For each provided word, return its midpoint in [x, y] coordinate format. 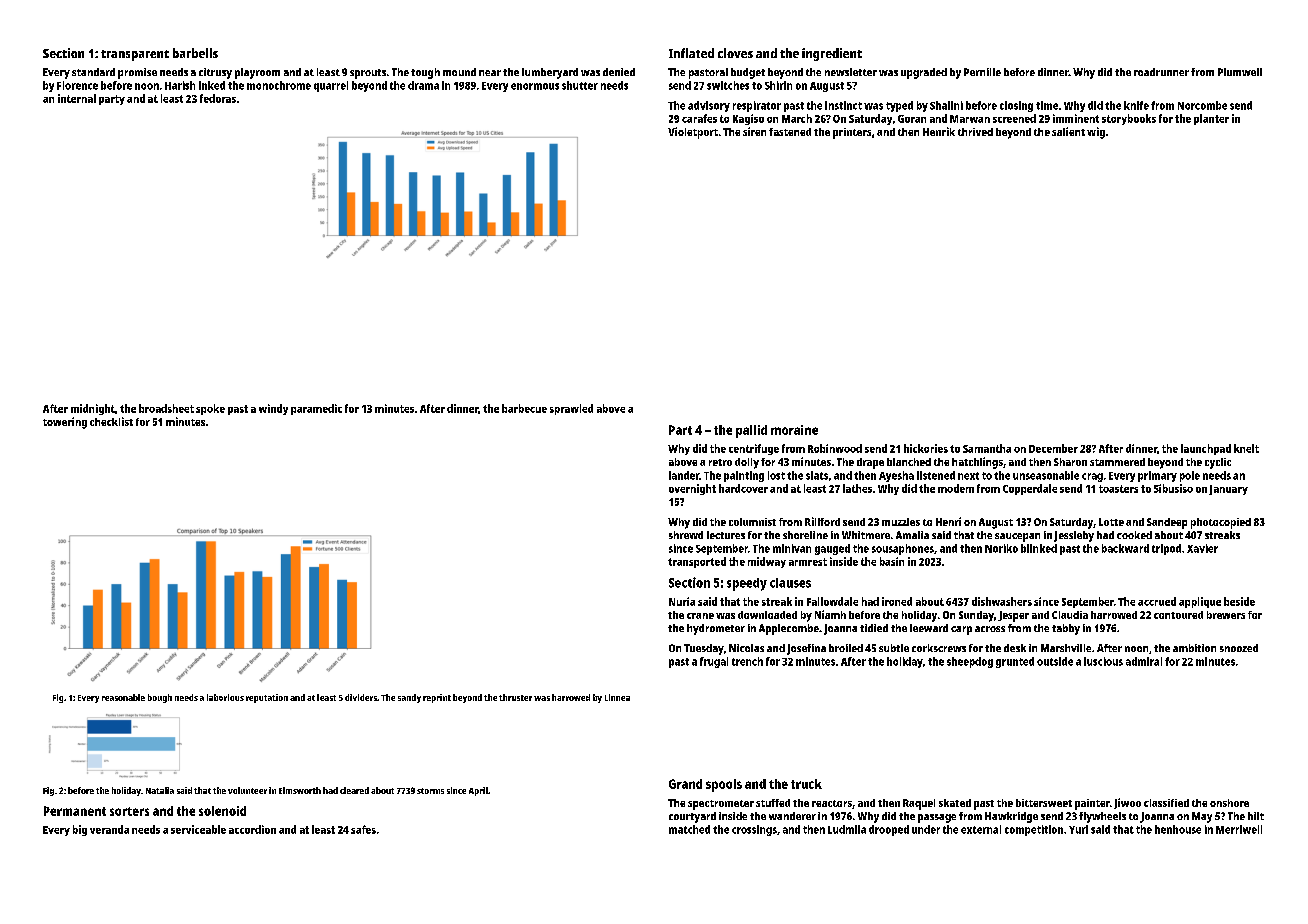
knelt [1246, 448]
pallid [751, 431]
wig [1096, 133]
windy [273, 409]
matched [689, 829]
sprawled [571, 409]
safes [363, 829]
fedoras [218, 98]
